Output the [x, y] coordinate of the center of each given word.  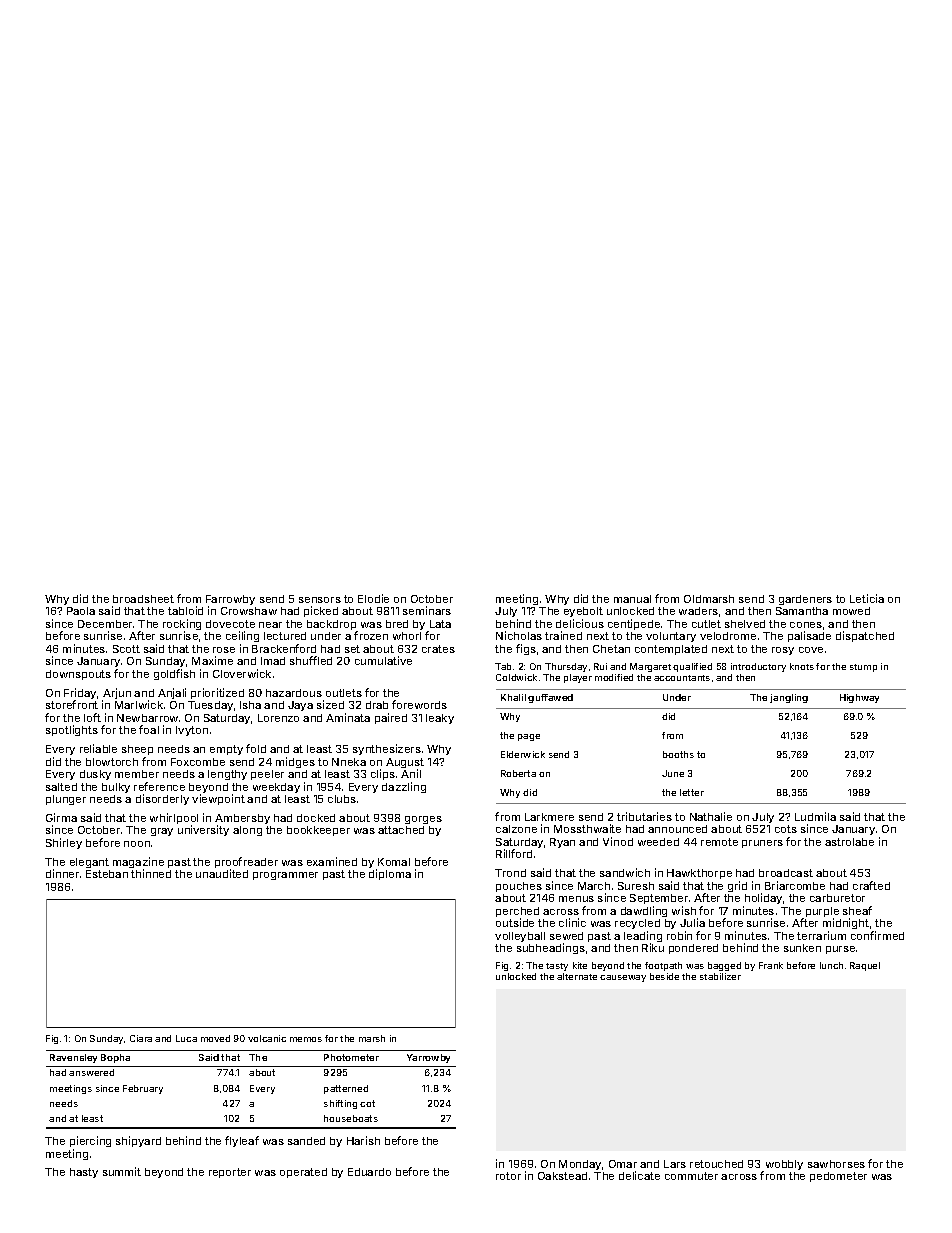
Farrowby [230, 600]
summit [122, 1171]
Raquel [865, 966]
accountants [682, 678]
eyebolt [583, 612]
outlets [344, 693]
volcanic [267, 1038]
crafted [871, 885]
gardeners [805, 600]
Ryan [562, 843]
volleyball [520, 937]
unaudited [222, 873]
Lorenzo [278, 718]
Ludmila [815, 816]
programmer [285, 876]
